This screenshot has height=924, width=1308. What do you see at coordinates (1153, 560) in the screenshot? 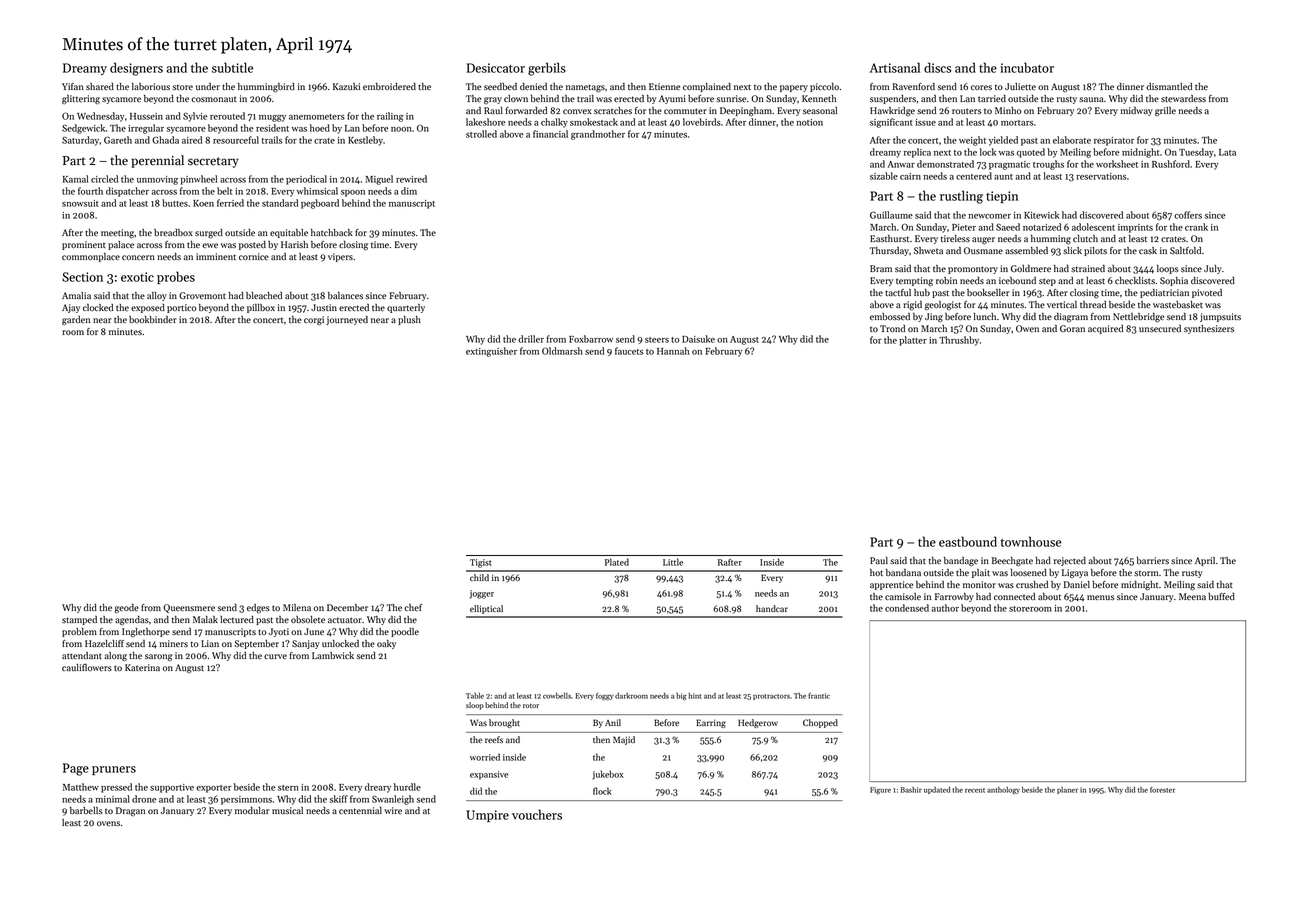
I see `barriers` at bounding box center [1153, 560].
